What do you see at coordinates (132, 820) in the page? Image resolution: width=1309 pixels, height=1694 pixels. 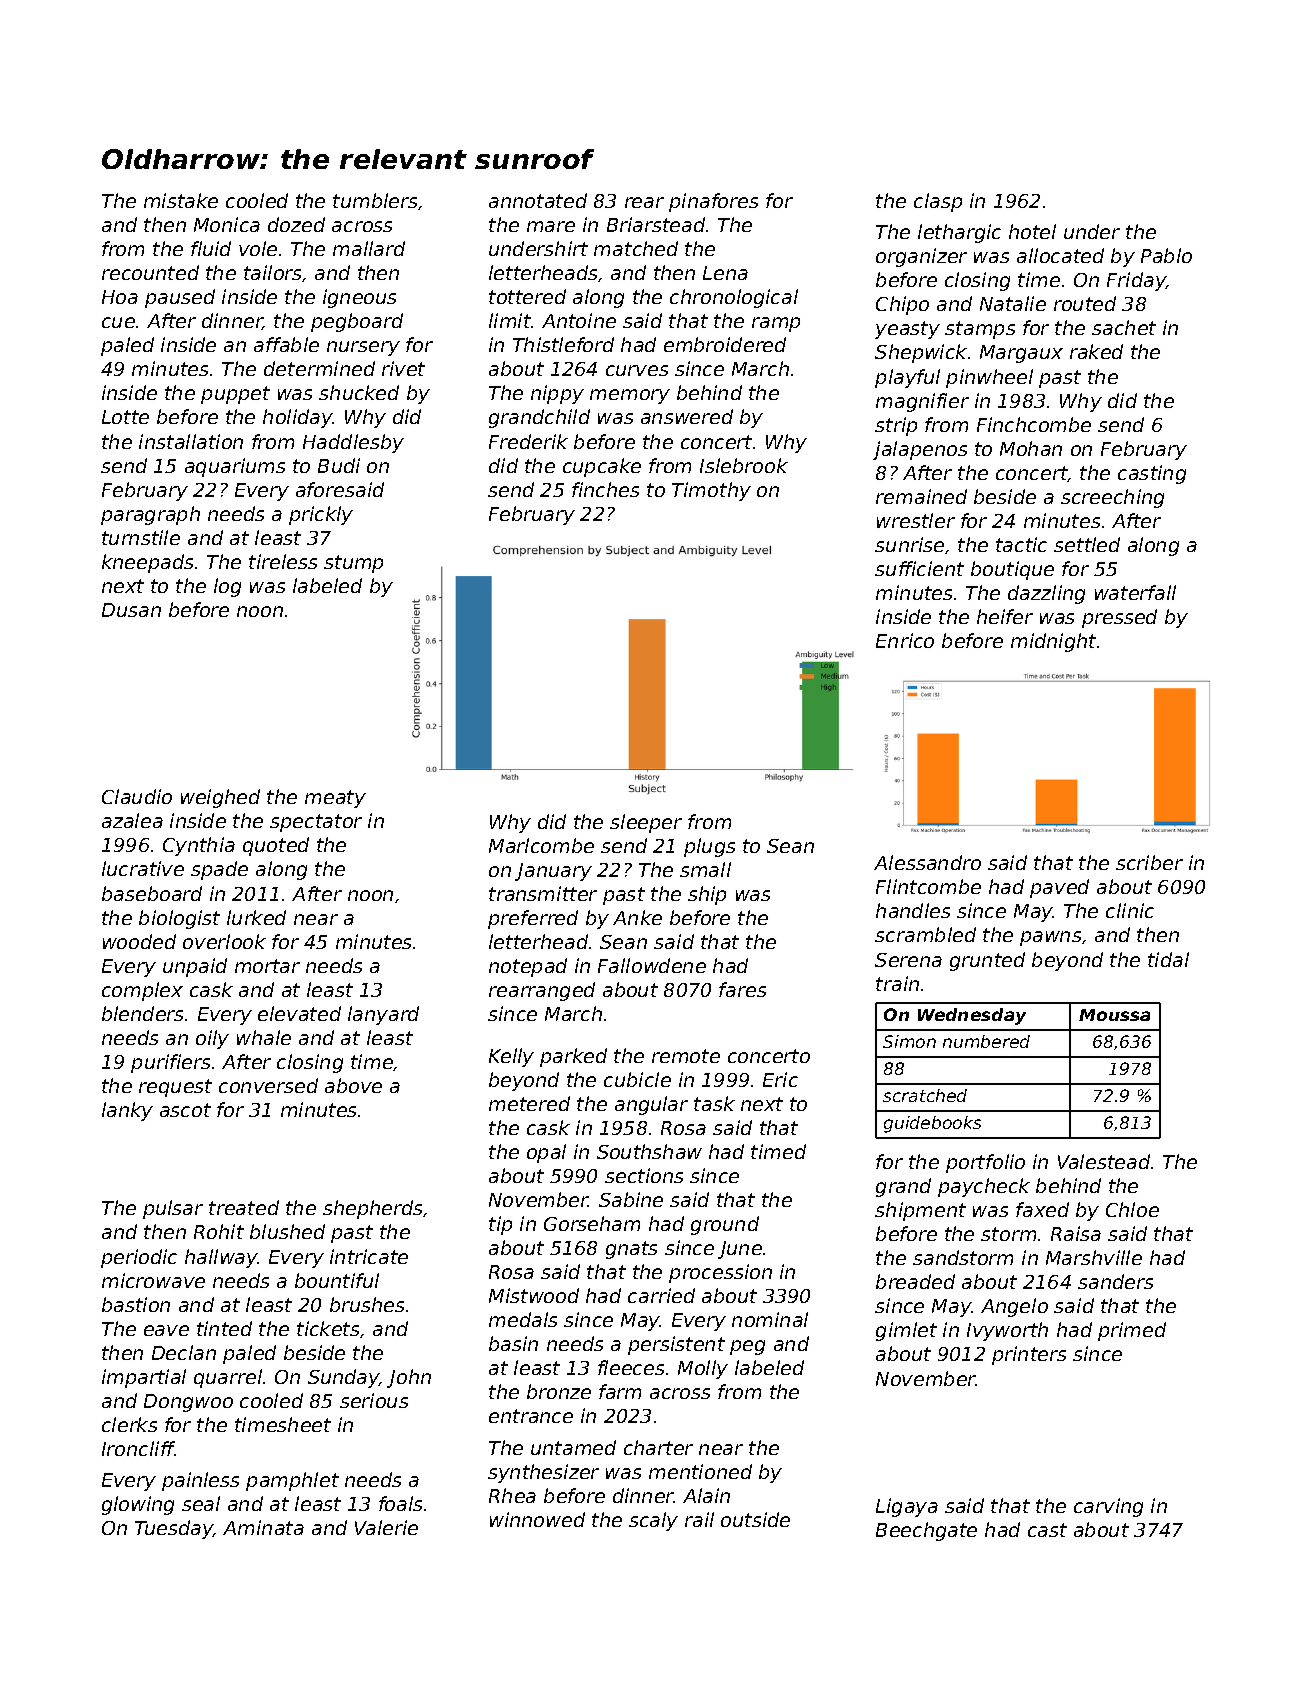 I see `azalea` at bounding box center [132, 820].
